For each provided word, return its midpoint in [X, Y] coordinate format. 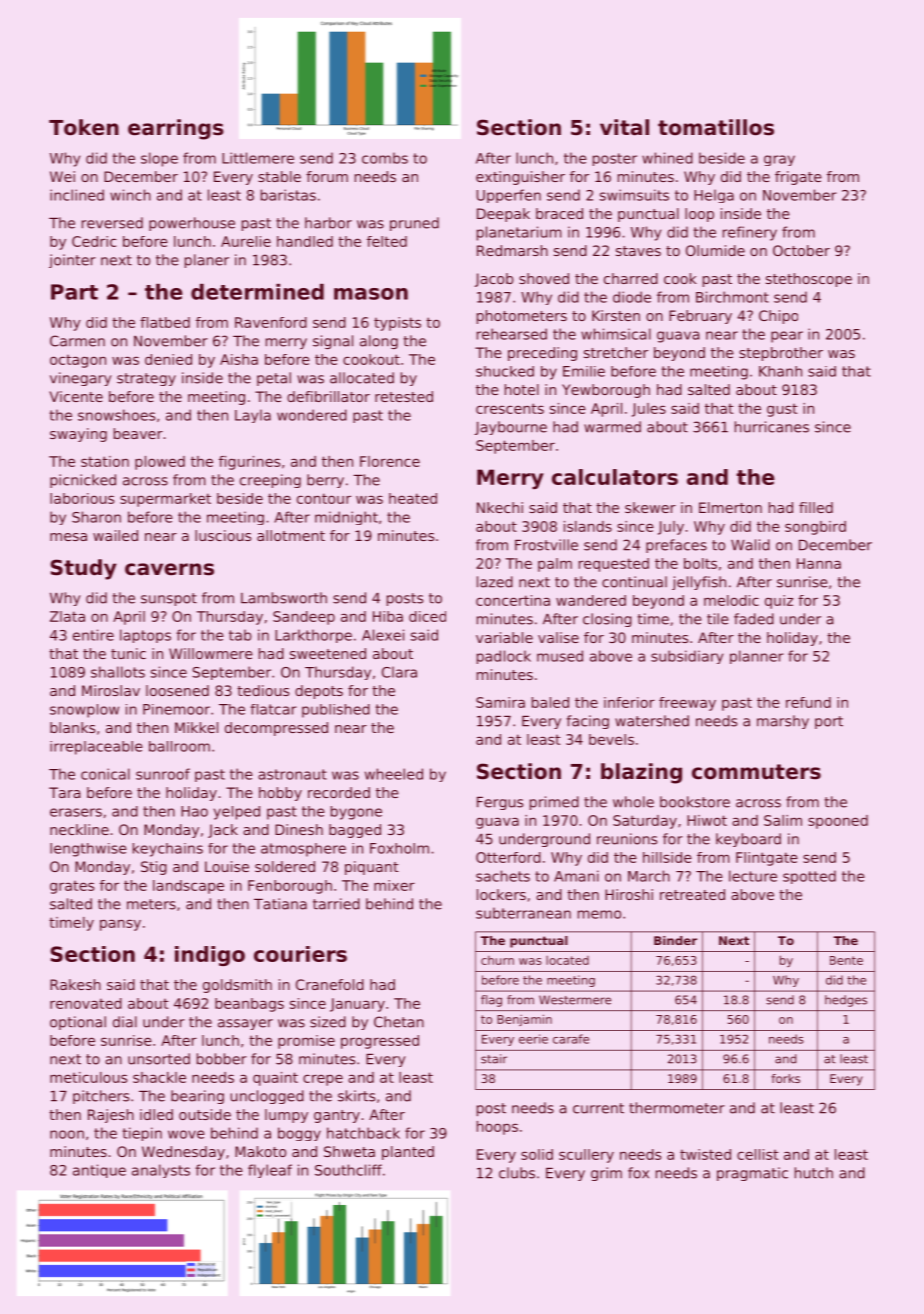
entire [93, 635]
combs [385, 158]
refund [808, 702]
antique [99, 1171]
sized [328, 1022]
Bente [846, 960]
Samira [500, 702]
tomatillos [716, 127]
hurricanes [772, 427]
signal [333, 342]
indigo [210, 956]
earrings [176, 129]
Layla [253, 416]
